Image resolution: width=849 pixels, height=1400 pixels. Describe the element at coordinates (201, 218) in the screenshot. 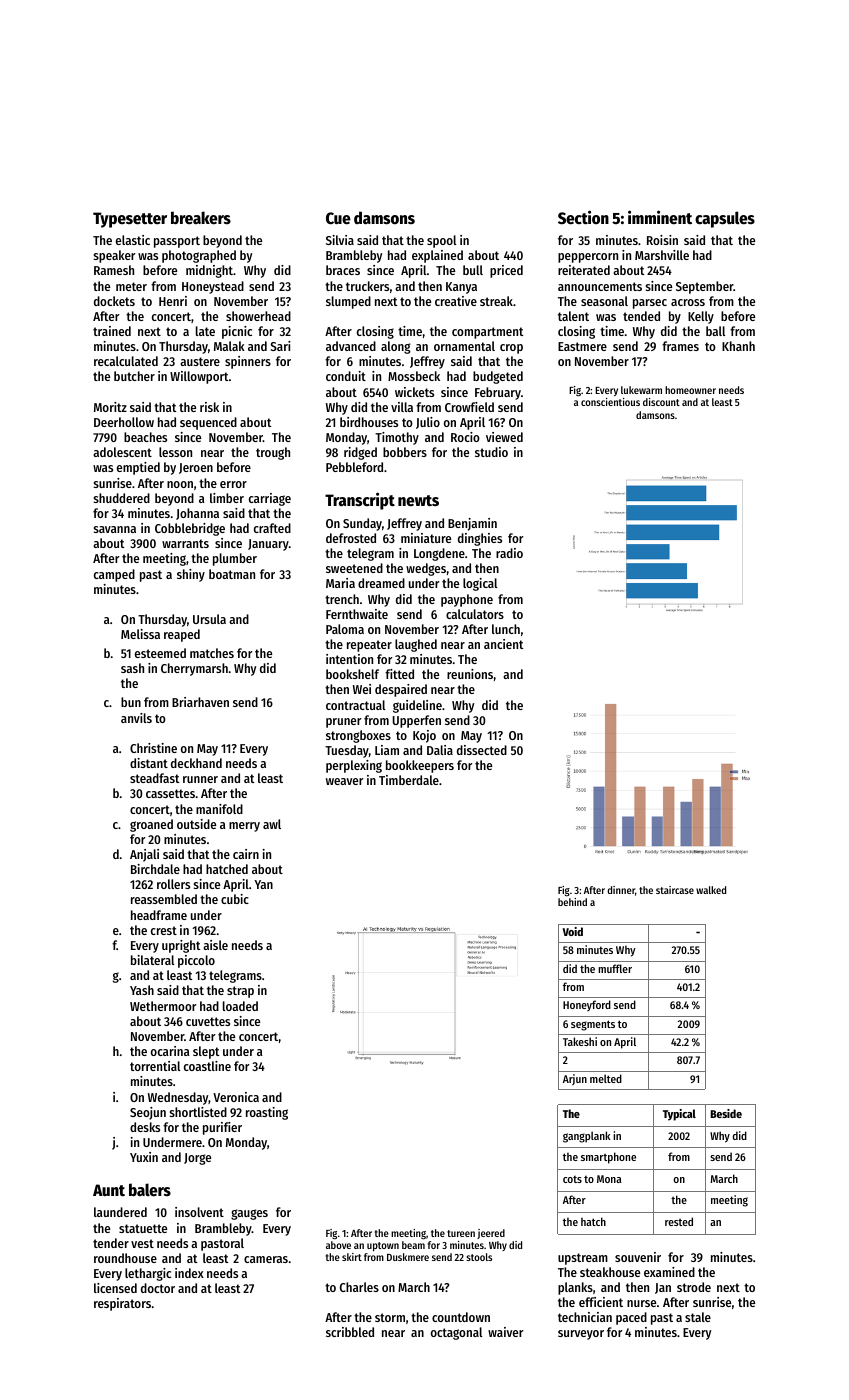

I see `breakers` at that location.
